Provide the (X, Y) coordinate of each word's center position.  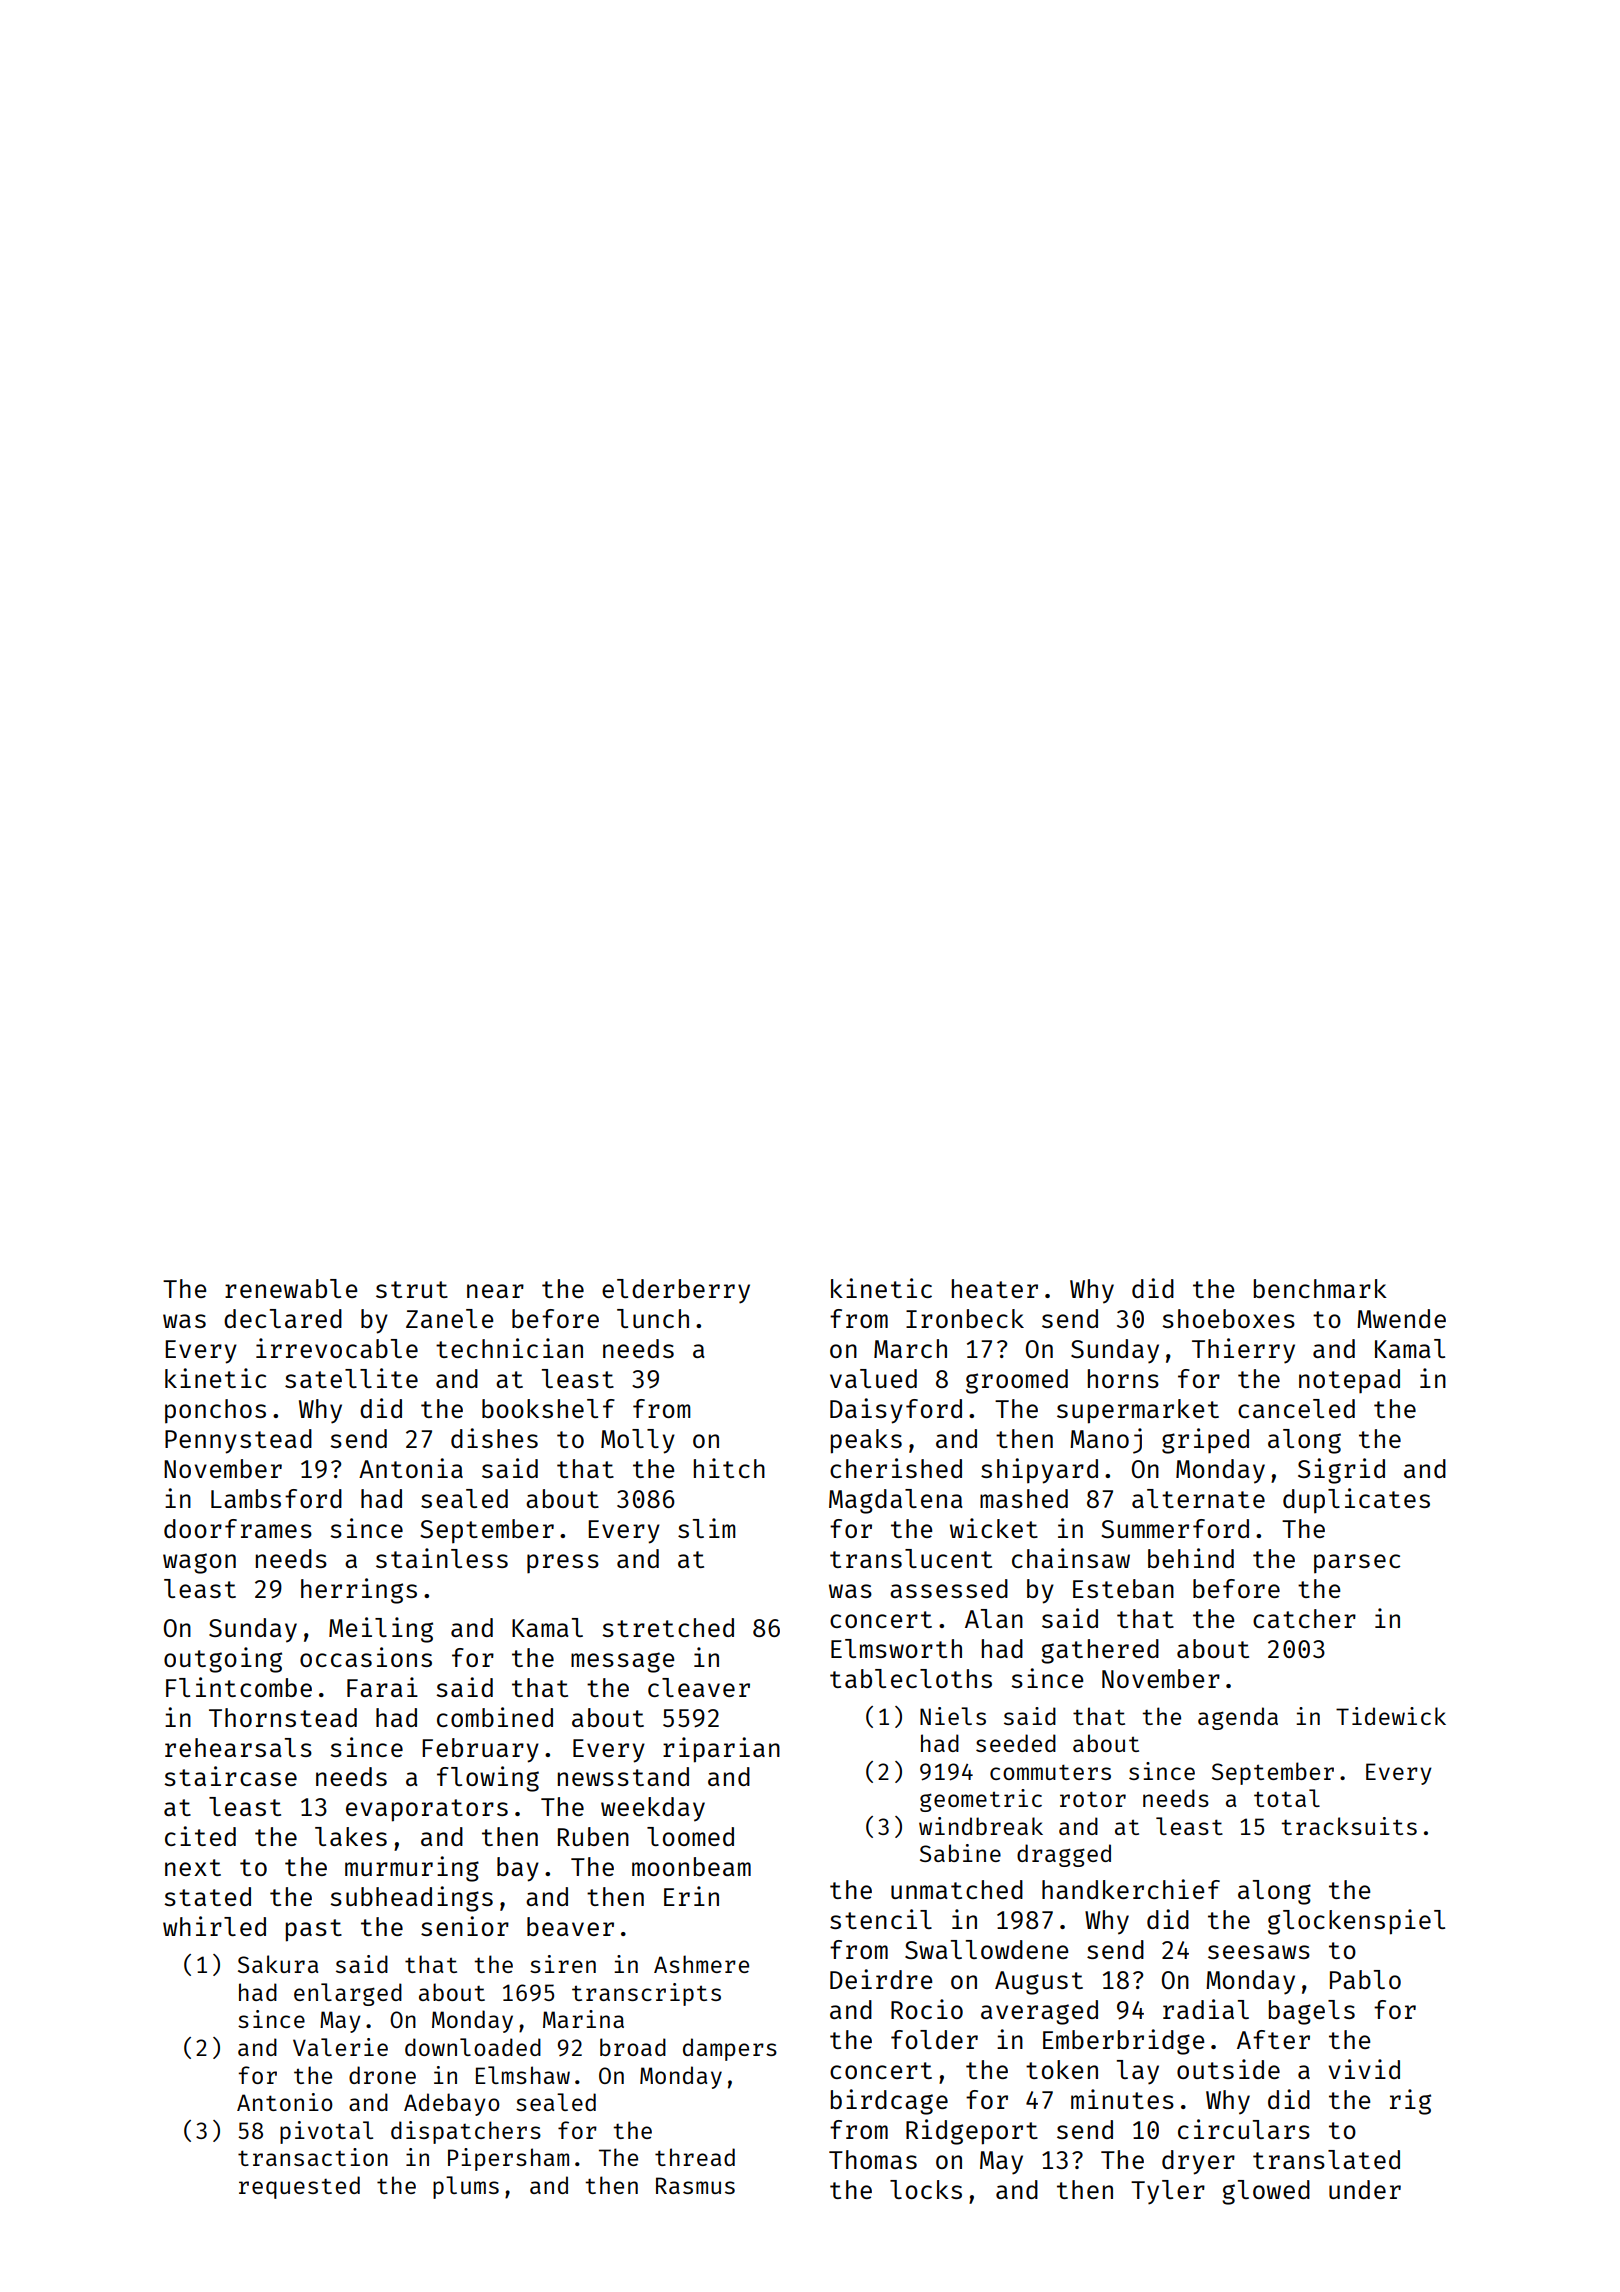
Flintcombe (239, 1687)
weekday (653, 1809)
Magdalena (896, 1501)
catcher (1304, 1618)
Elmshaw (523, 2075)
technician (509, 1348)
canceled (1296, 1408)
